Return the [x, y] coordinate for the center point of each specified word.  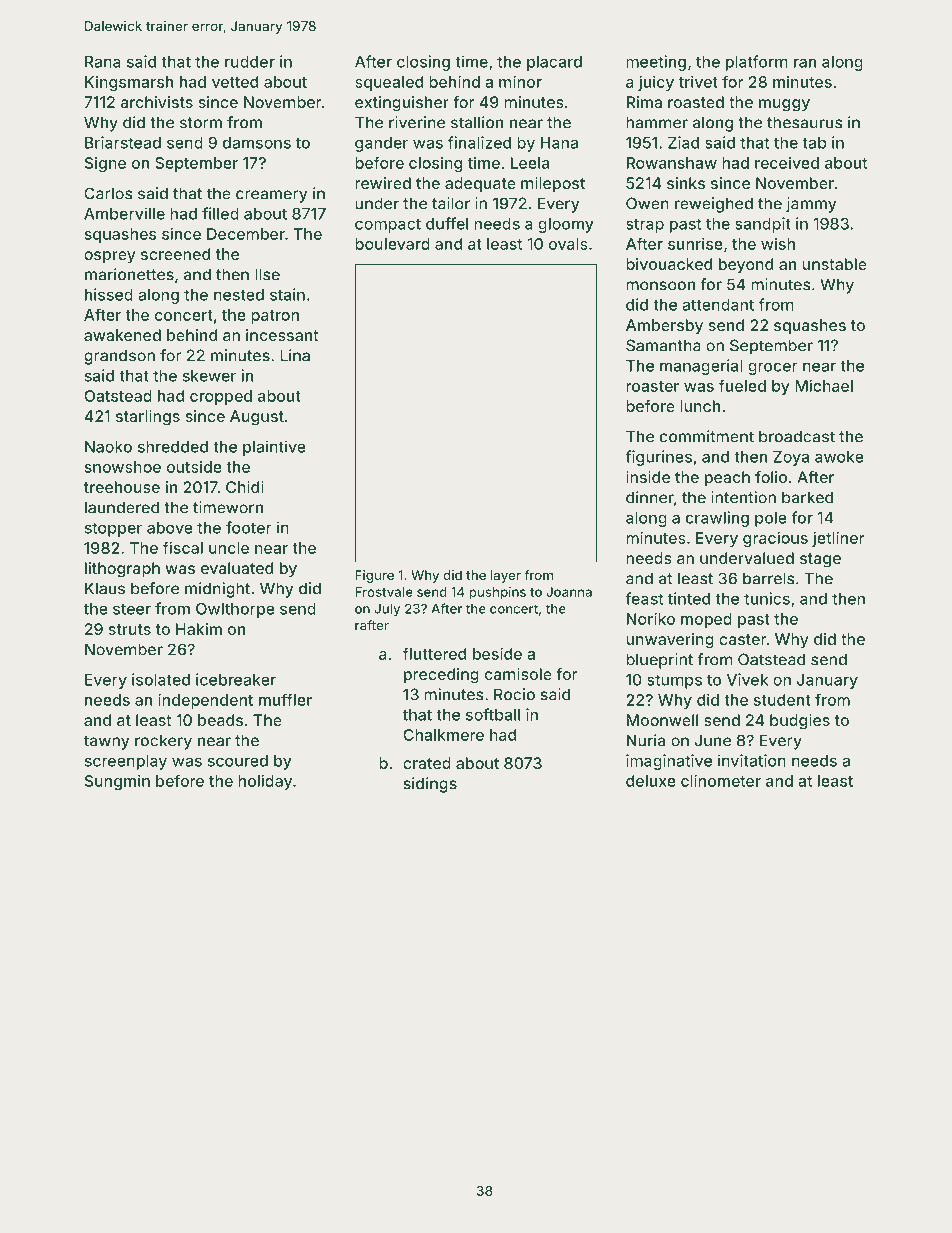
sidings [430, 785]
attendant [718, 305]
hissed [109, 294]
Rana [103, 62]
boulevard [393, 244]
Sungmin [117, 782]
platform [756, 63]
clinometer [721, 780]
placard [554, 63]
